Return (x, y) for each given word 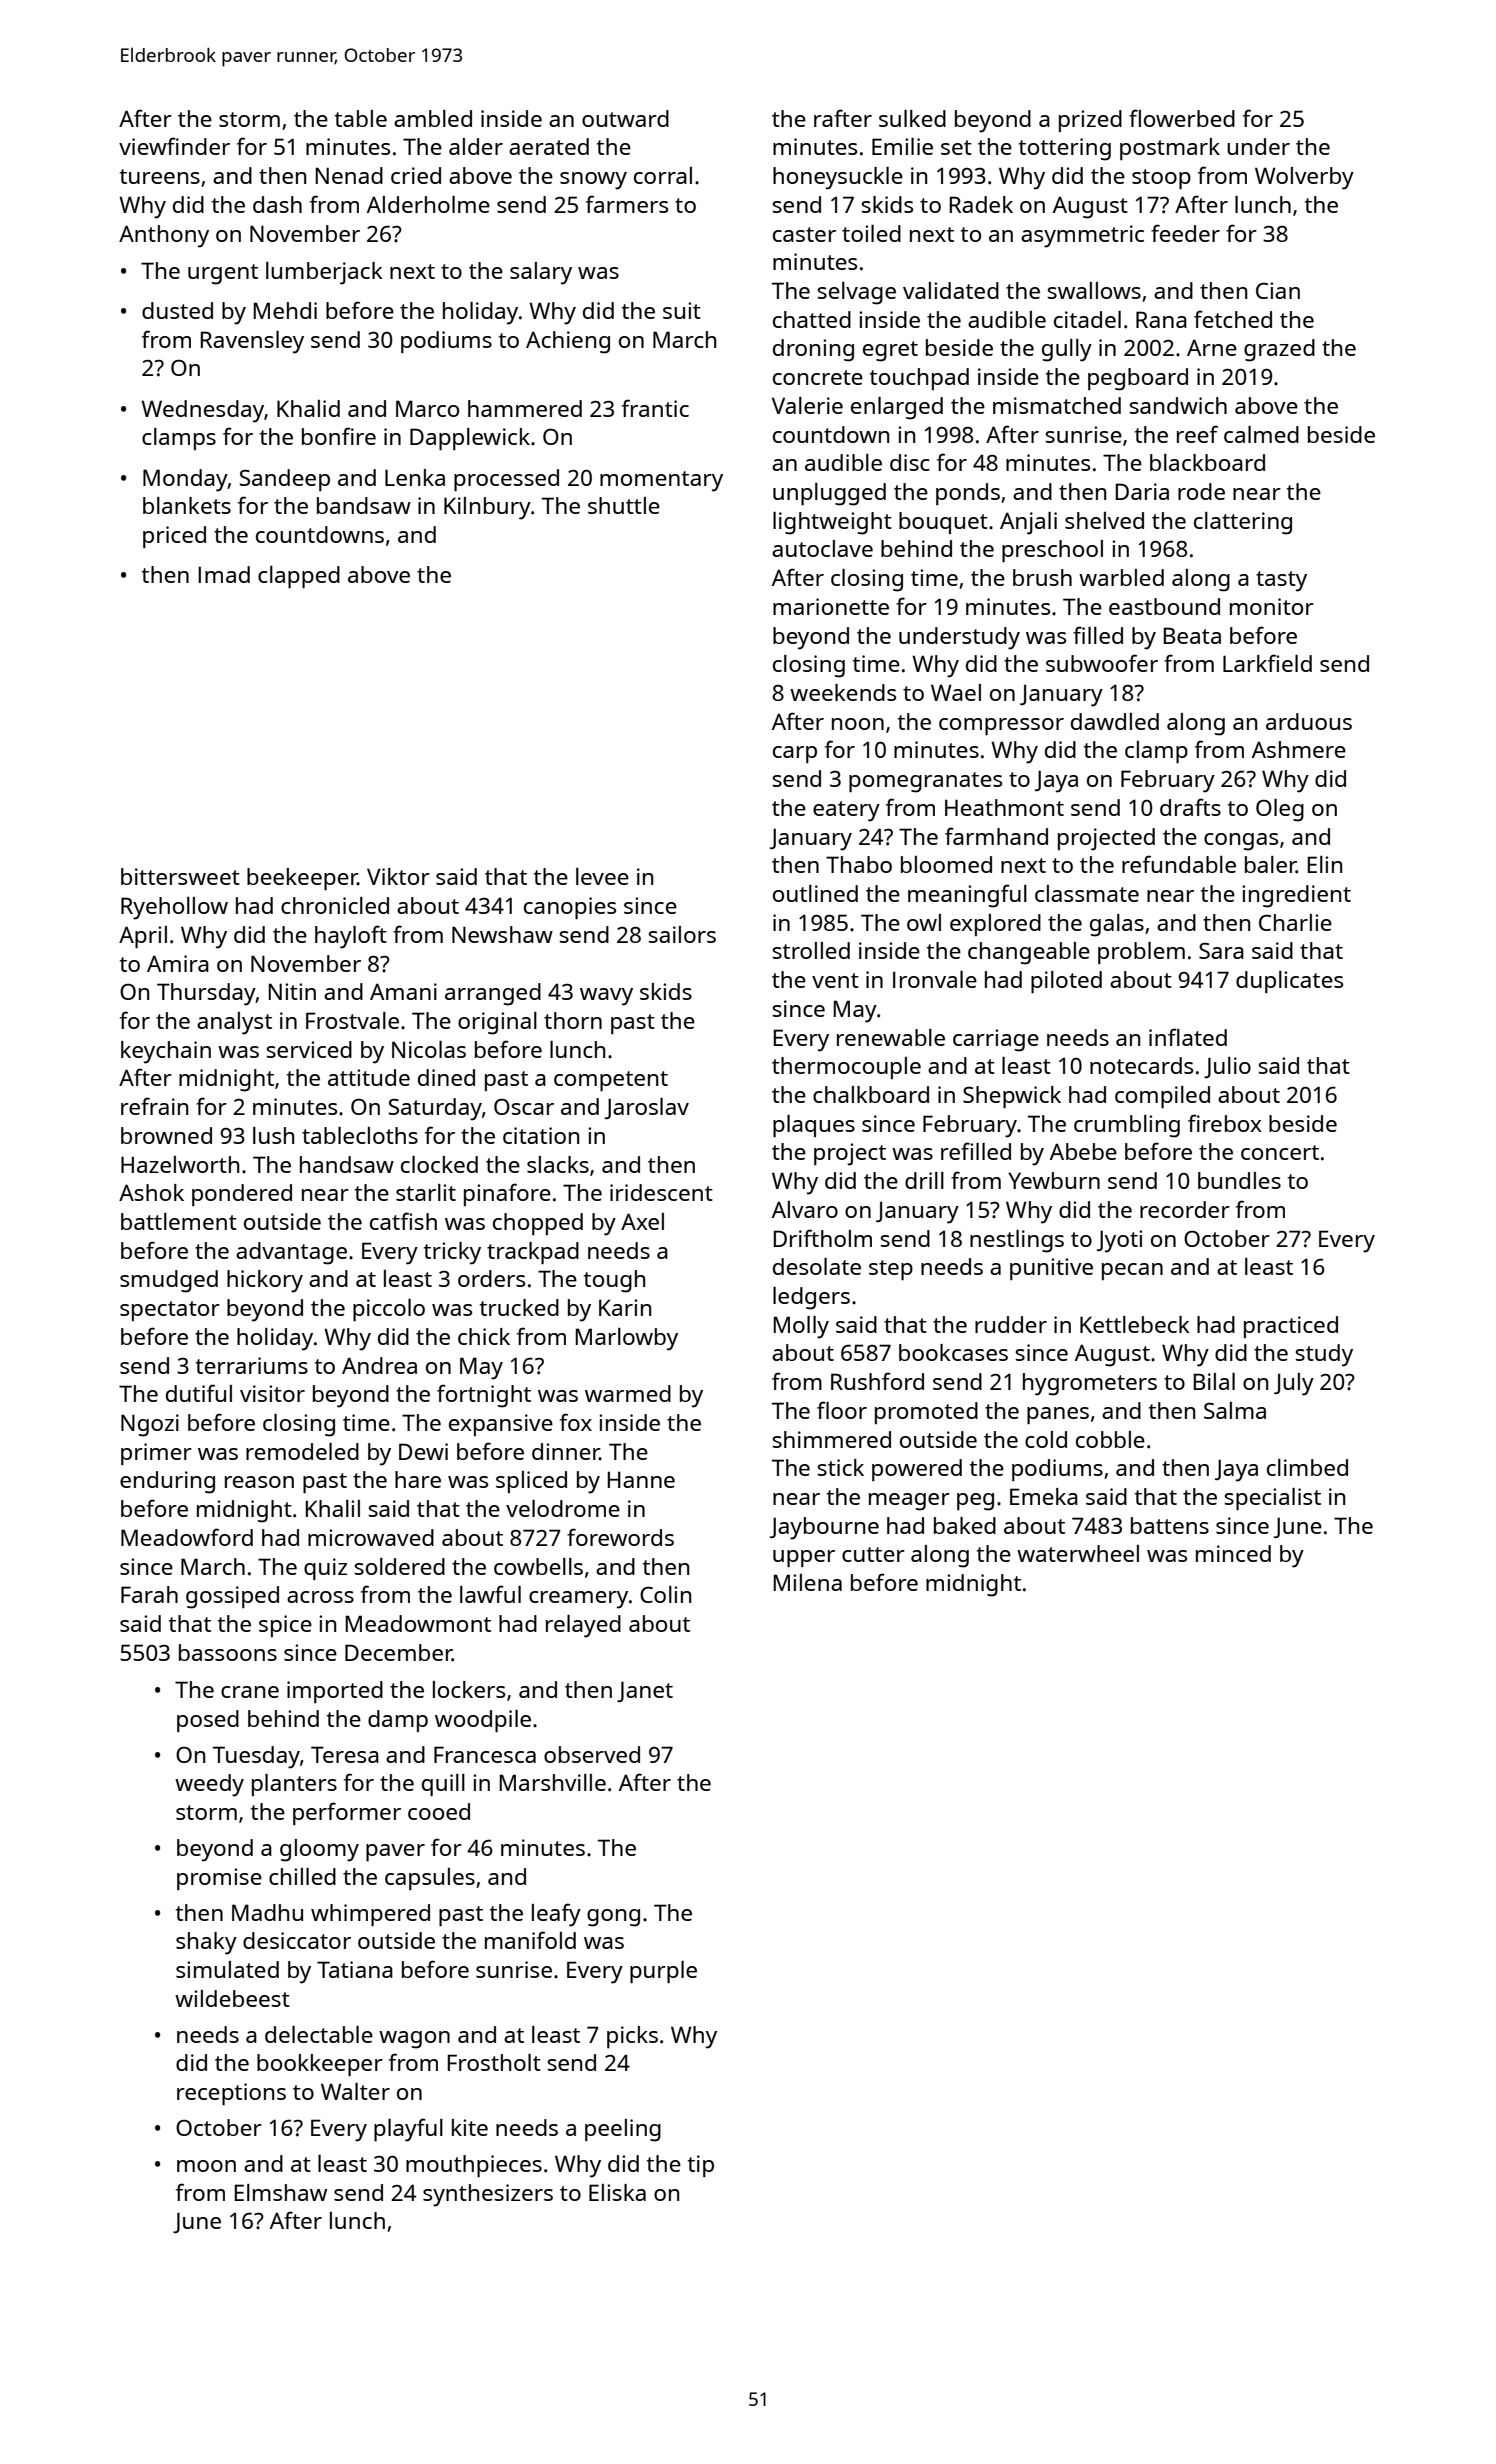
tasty (1281, 581)
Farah (149, 1594)
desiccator (297, 1940)
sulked (912, 118)
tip (701, 2166)
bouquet (943, 523)
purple (663, 1972)
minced (1233, 1553)
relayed (583, 1626)
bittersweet (180, 876)
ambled (433, 118)
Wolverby (1304, 178)
